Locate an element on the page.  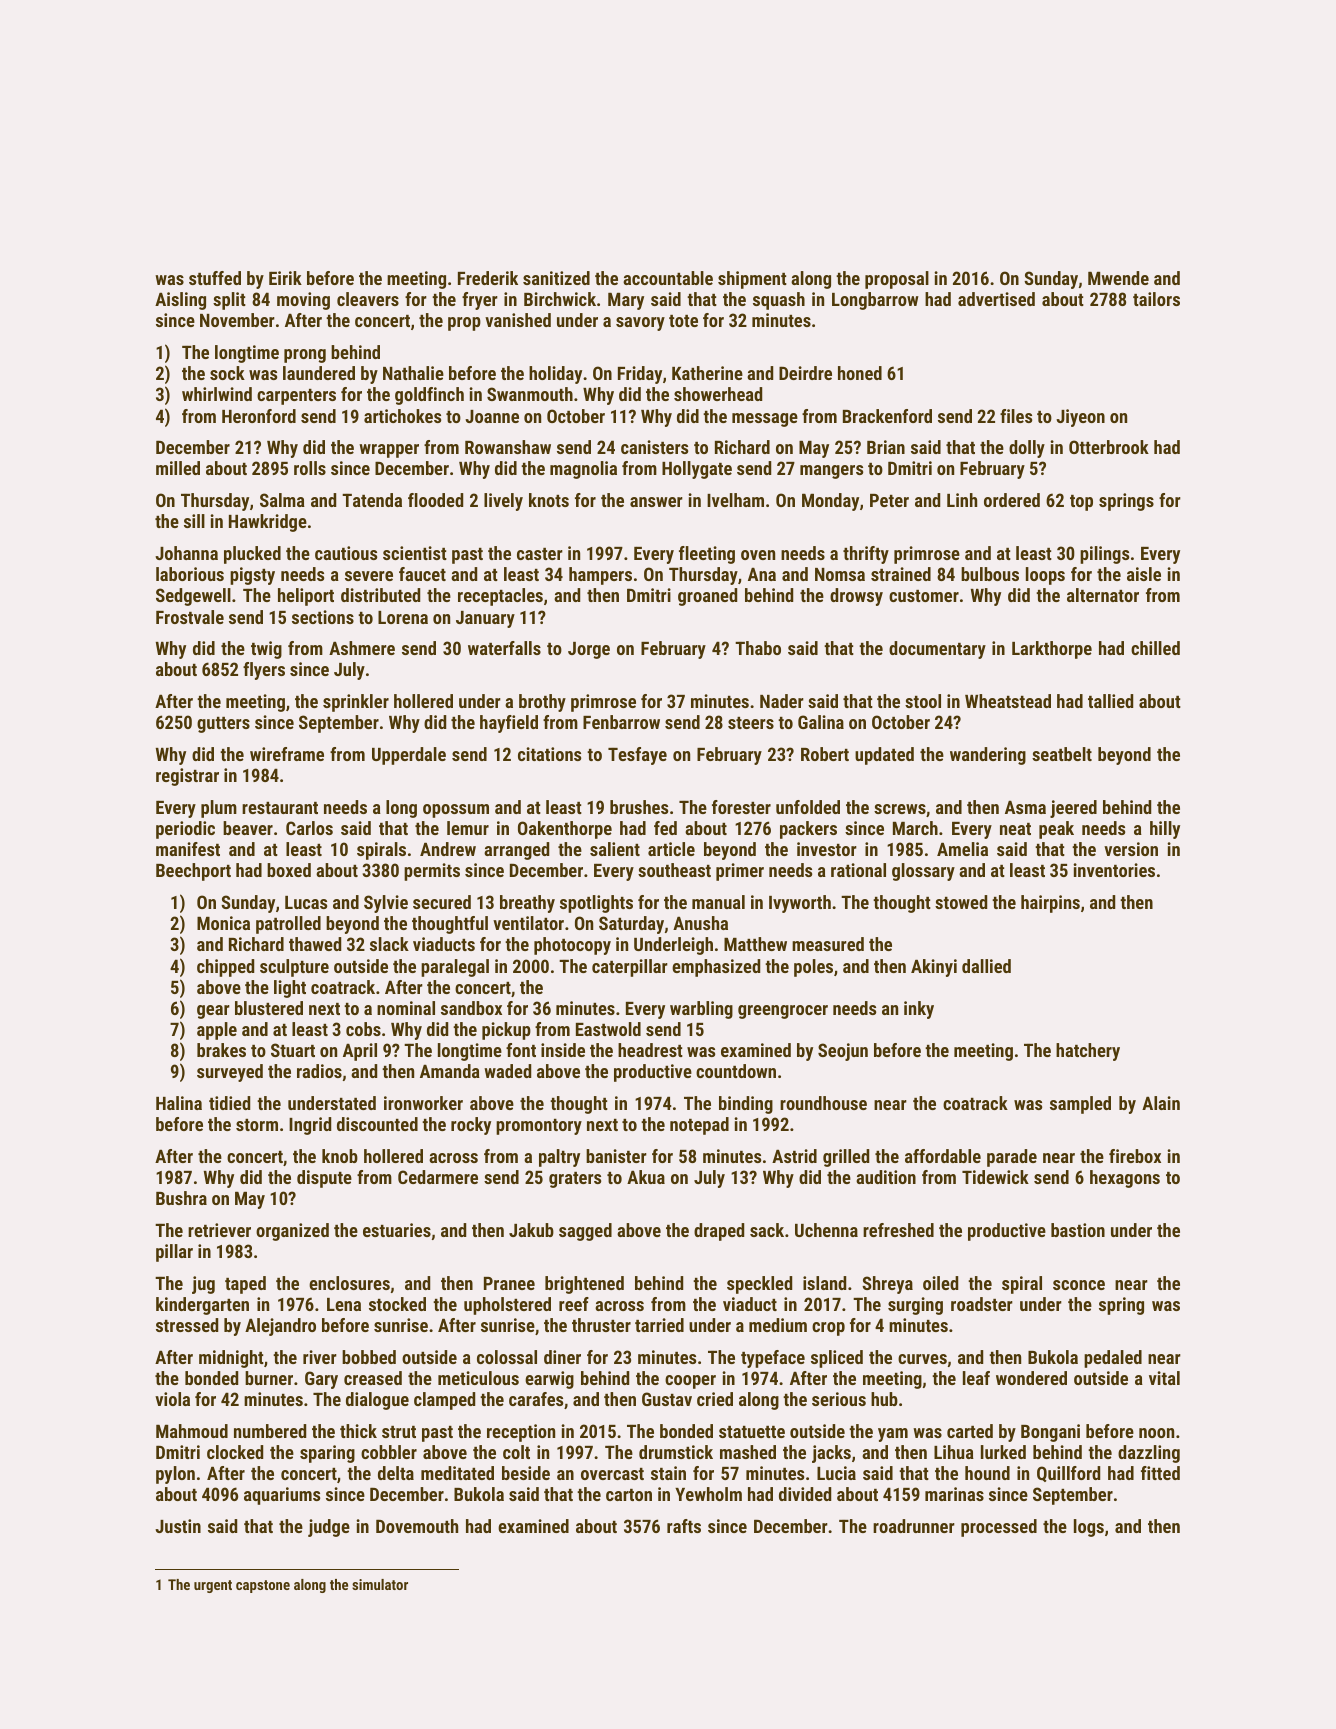
neat is located at coordinates (1015, 829).
